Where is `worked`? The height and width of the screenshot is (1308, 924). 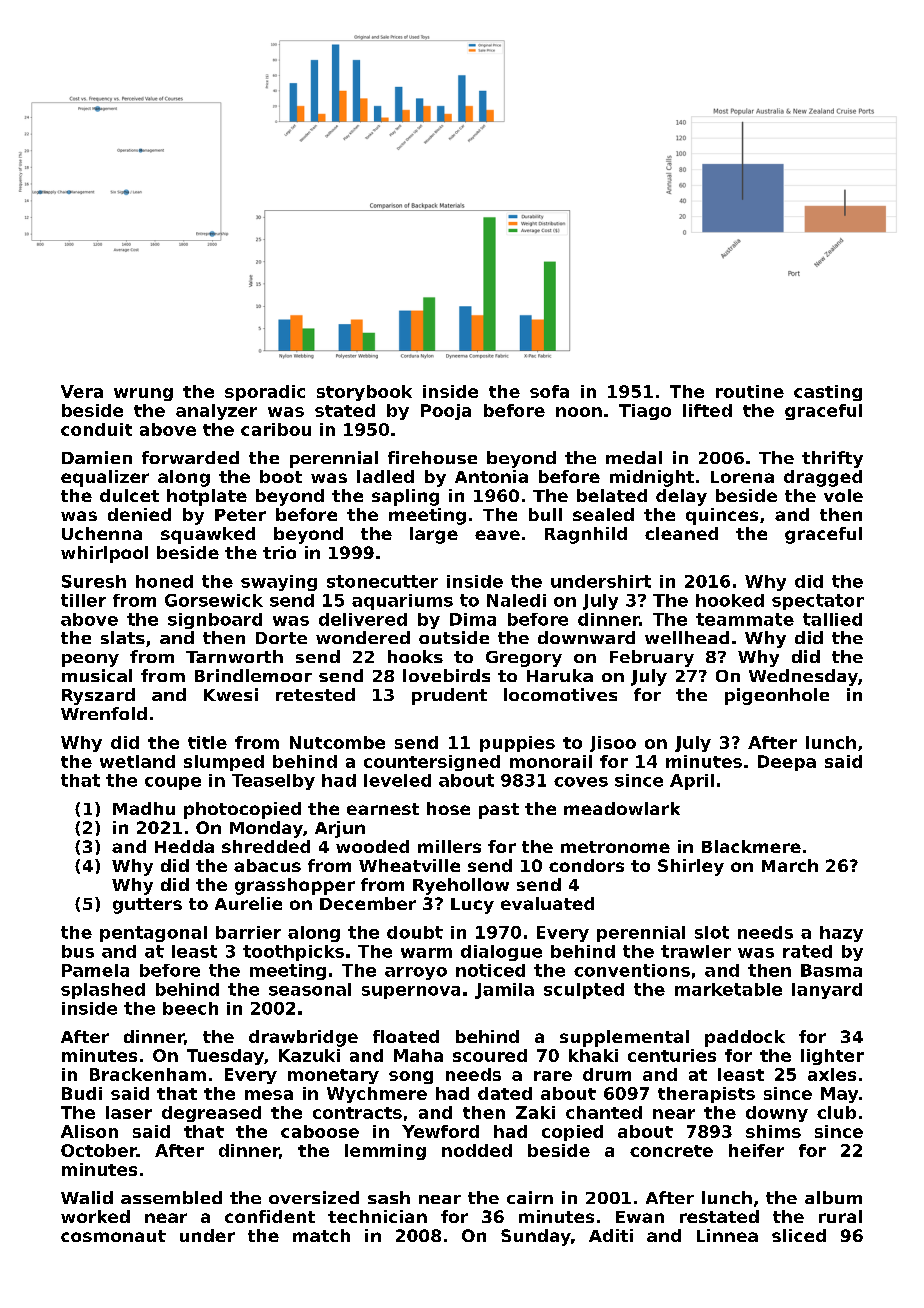 worked is located at coordinates (95, 1216).
